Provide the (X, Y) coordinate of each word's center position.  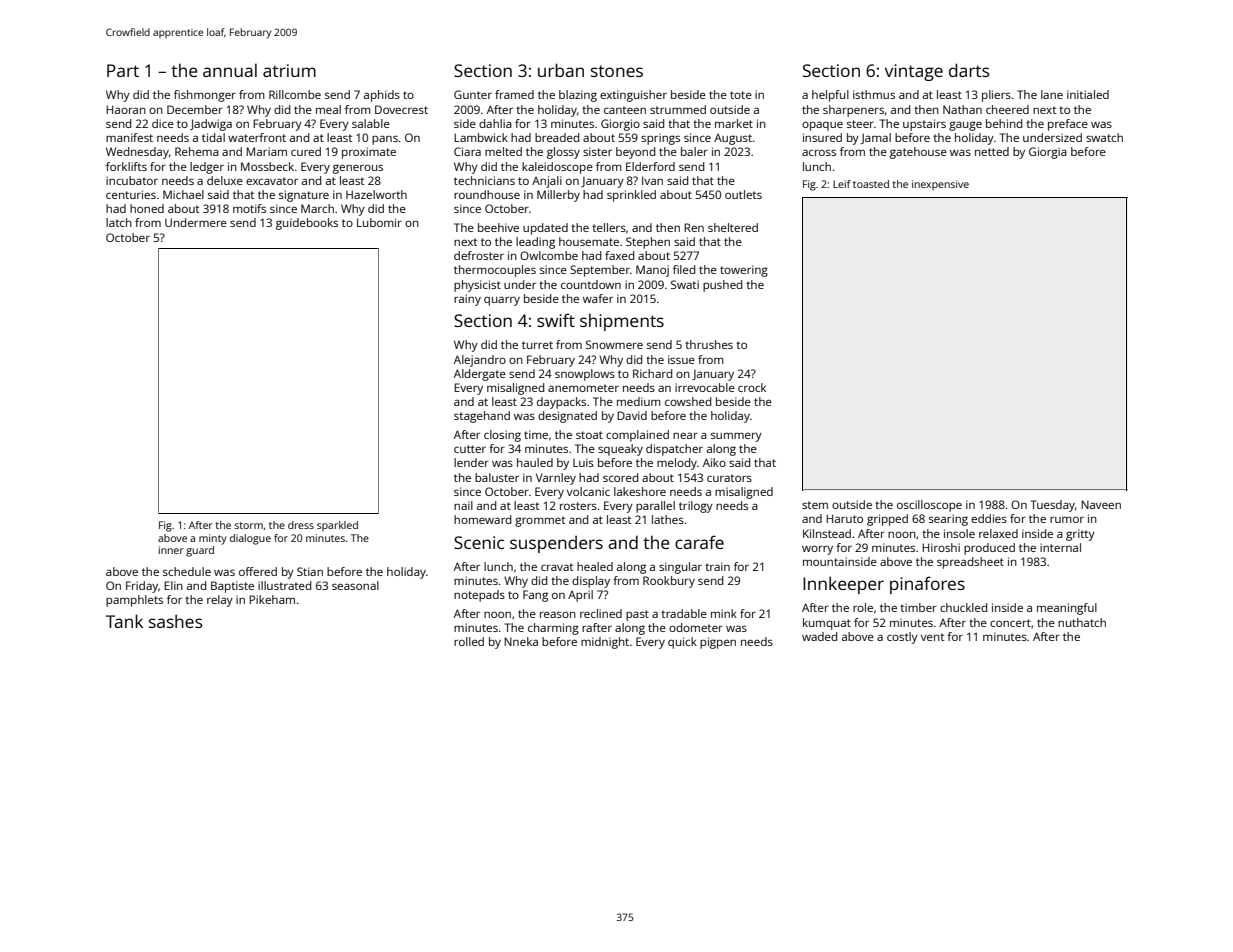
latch (119, 222)
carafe (699, 542)
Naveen (1101, 504)
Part (123, 70)
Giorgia (1048, 153)
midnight (605, 643)
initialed (1088, 94)
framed (514, 94)
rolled (469, 641)
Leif (842, 184)
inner (171, 550)
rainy (467, 300)
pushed (722, 286)
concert (1010, 623)
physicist (477, 286)
